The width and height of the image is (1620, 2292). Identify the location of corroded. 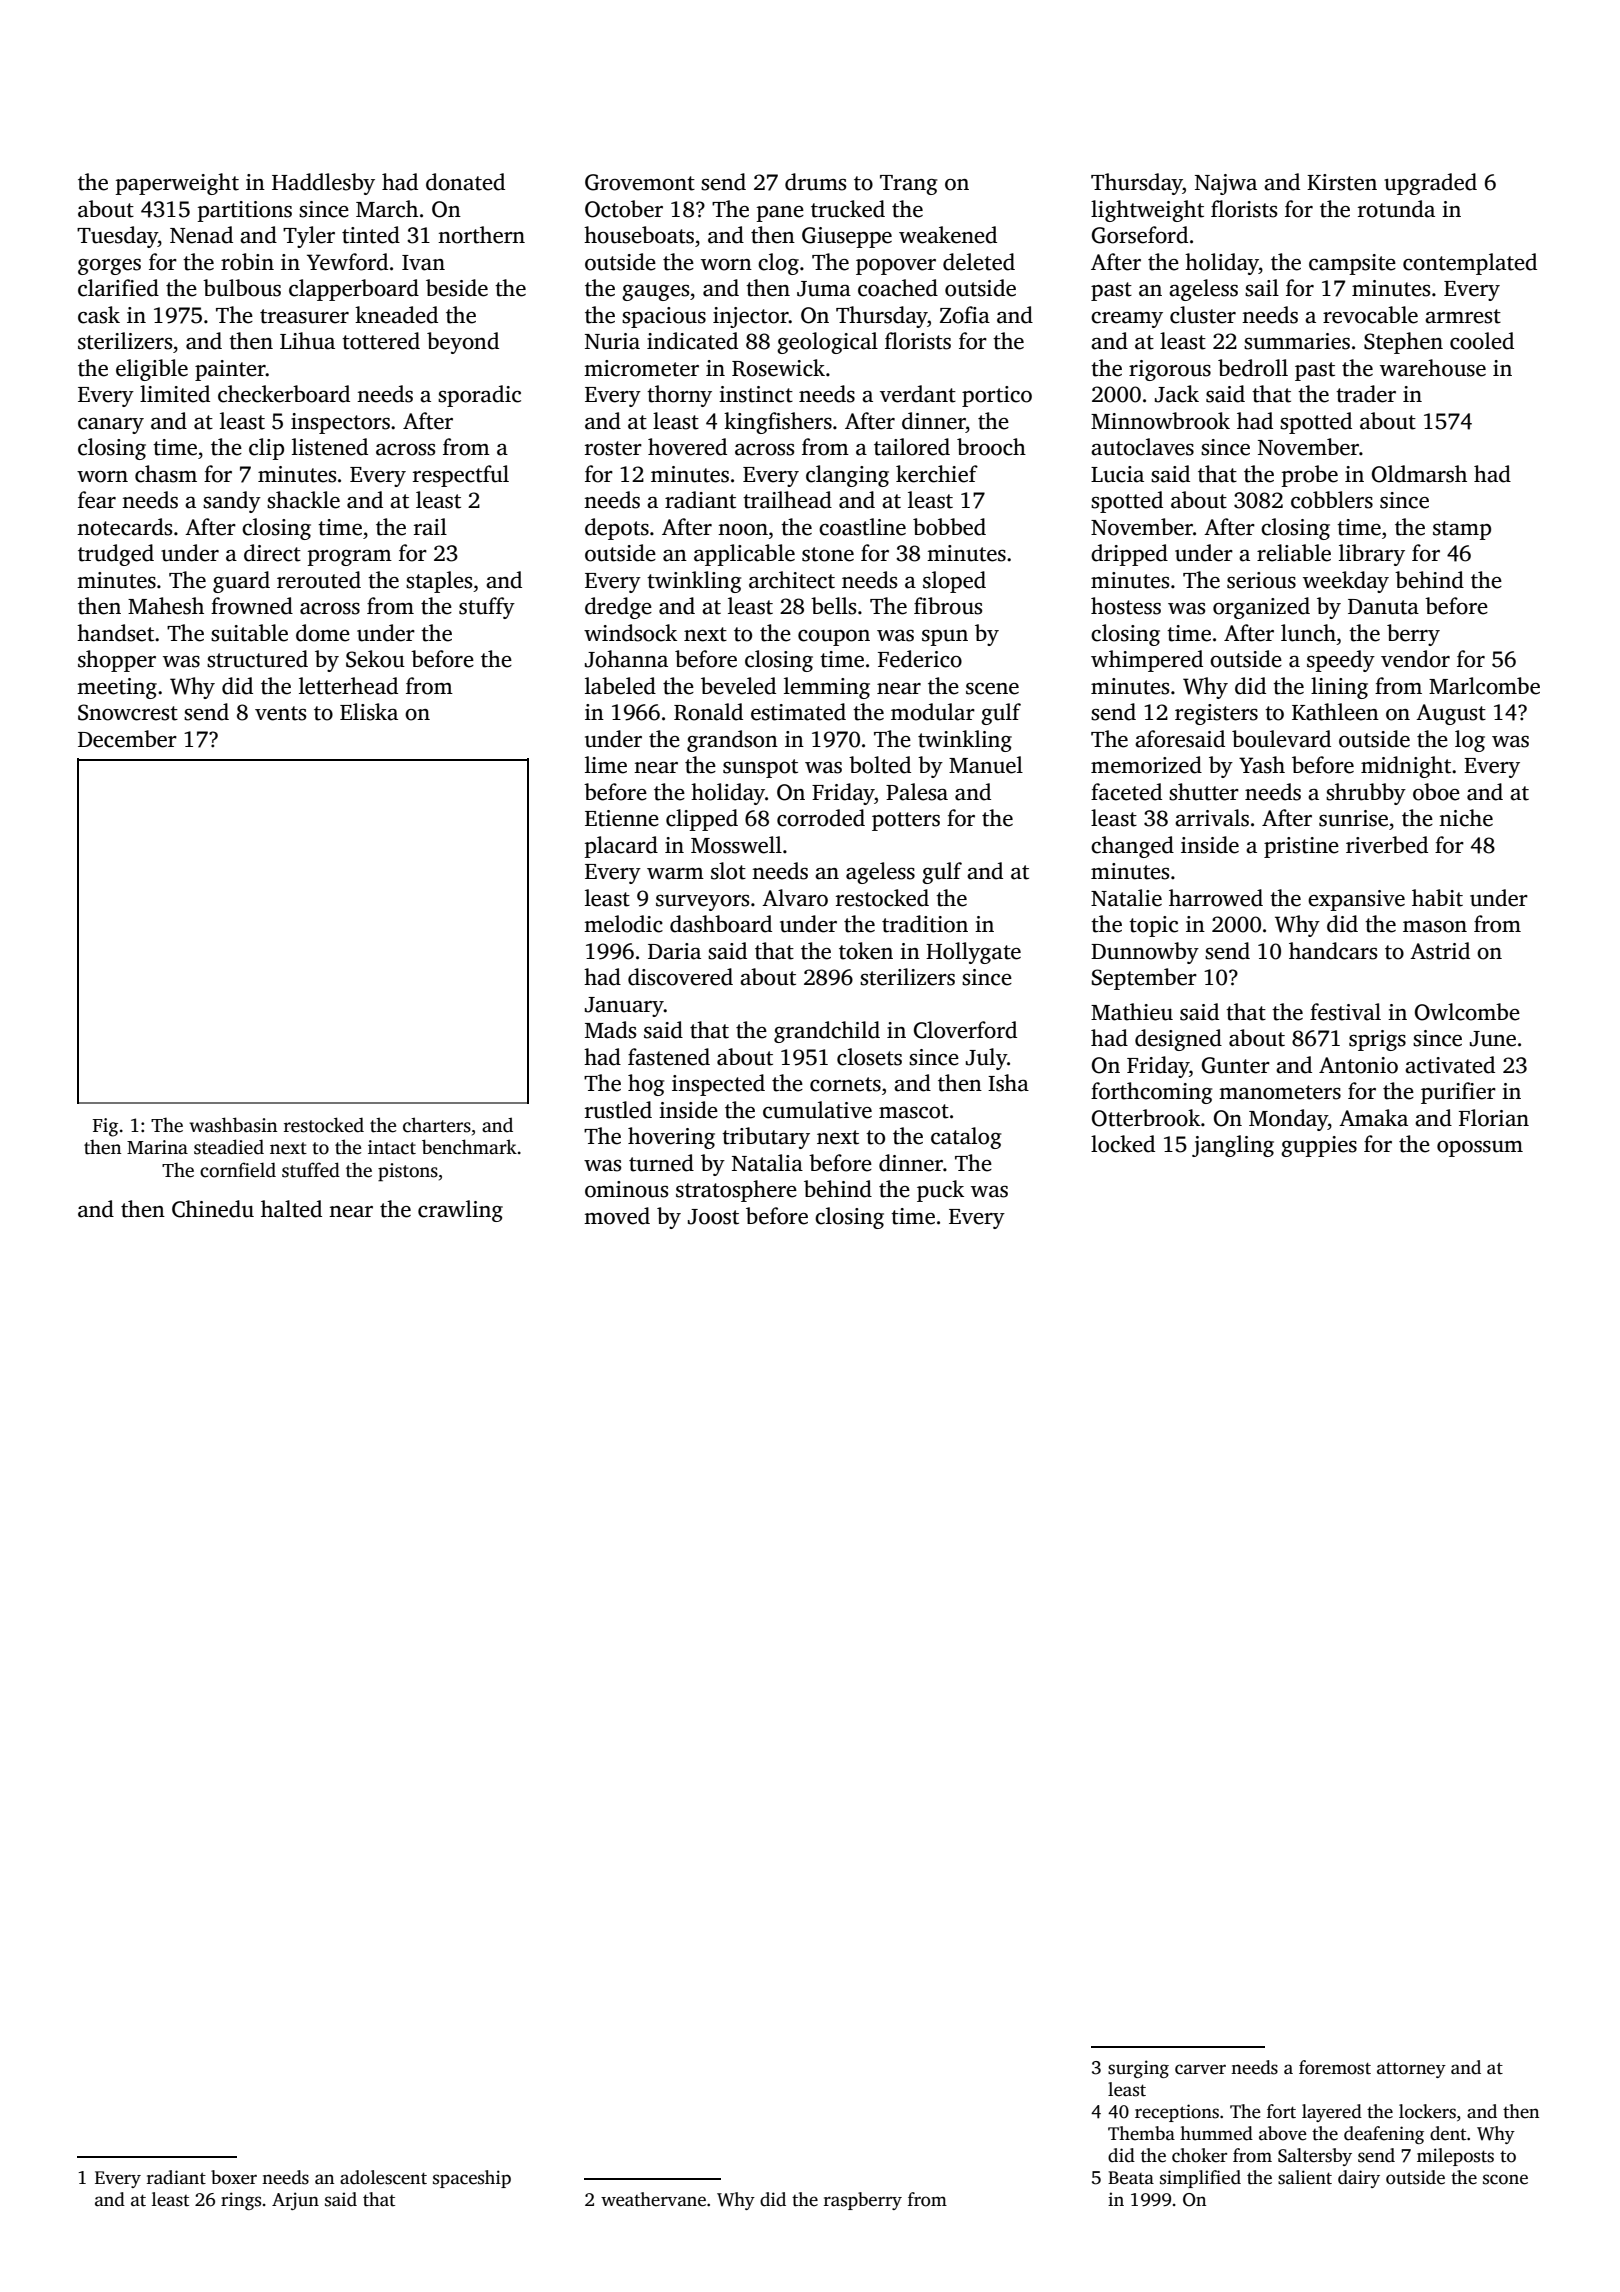
(821, 818).
